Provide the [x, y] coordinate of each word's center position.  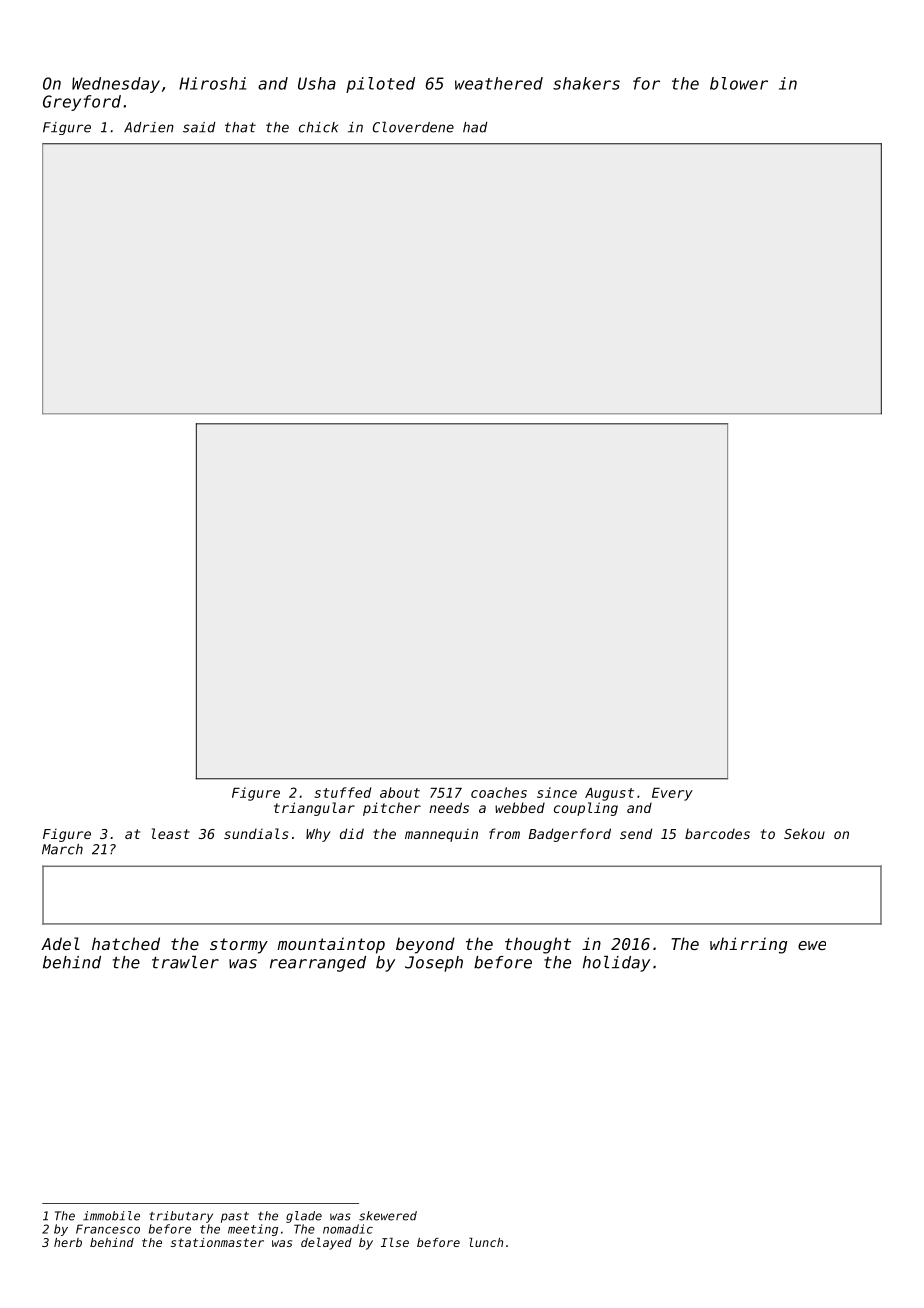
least [171, 833]
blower [739, 83]
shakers [586, 83]
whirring [748, 945]
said [199, 127]
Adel [60, 943]
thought [538, 945]
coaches [499, 792]
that [240, 127]
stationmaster [217, 1242]
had [475, 127]
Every [672, 794]
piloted [380, 85]
